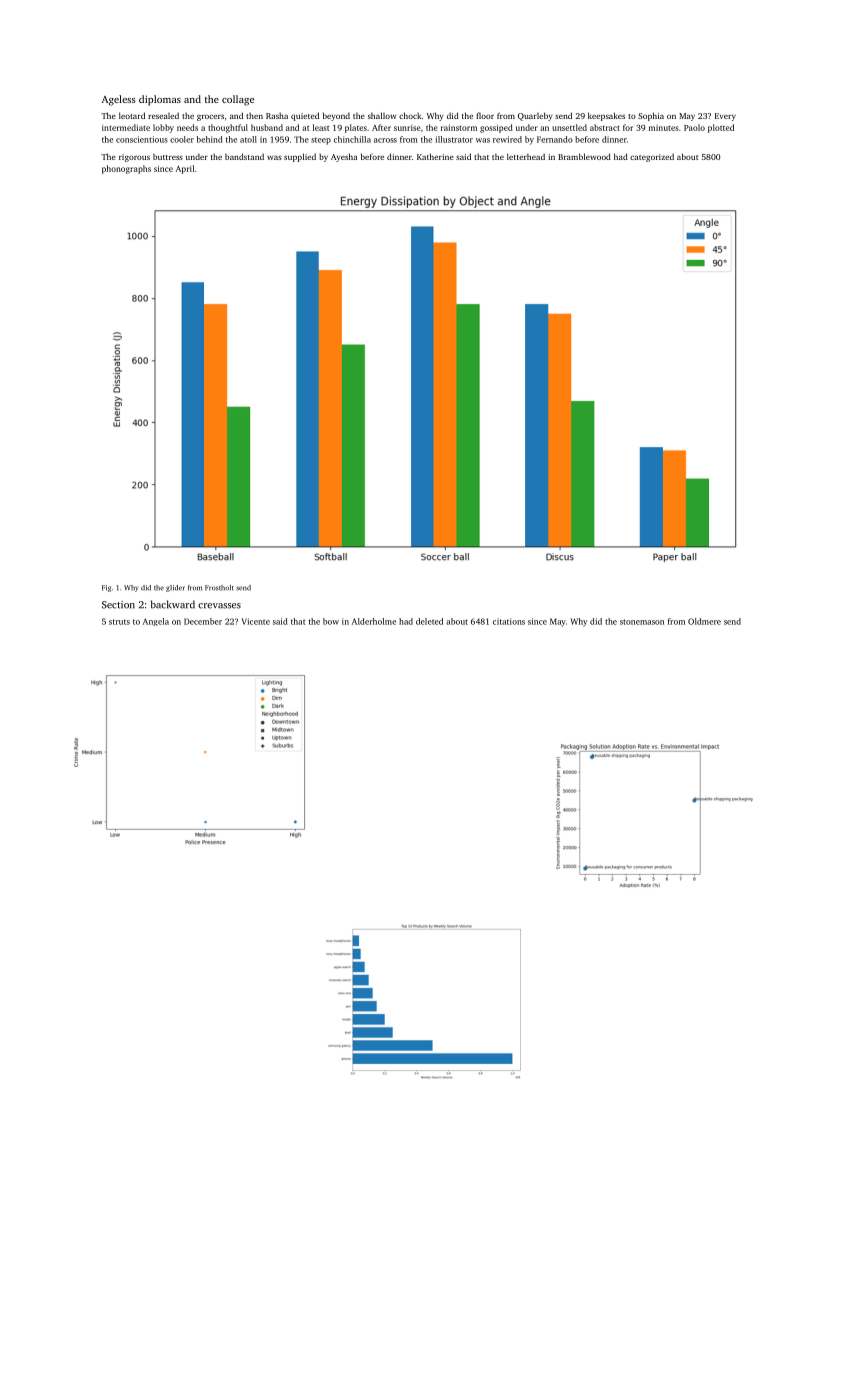  Describe the element at coordinates (374, 621) in the screenshot. I see `Alderholme` at that location.
